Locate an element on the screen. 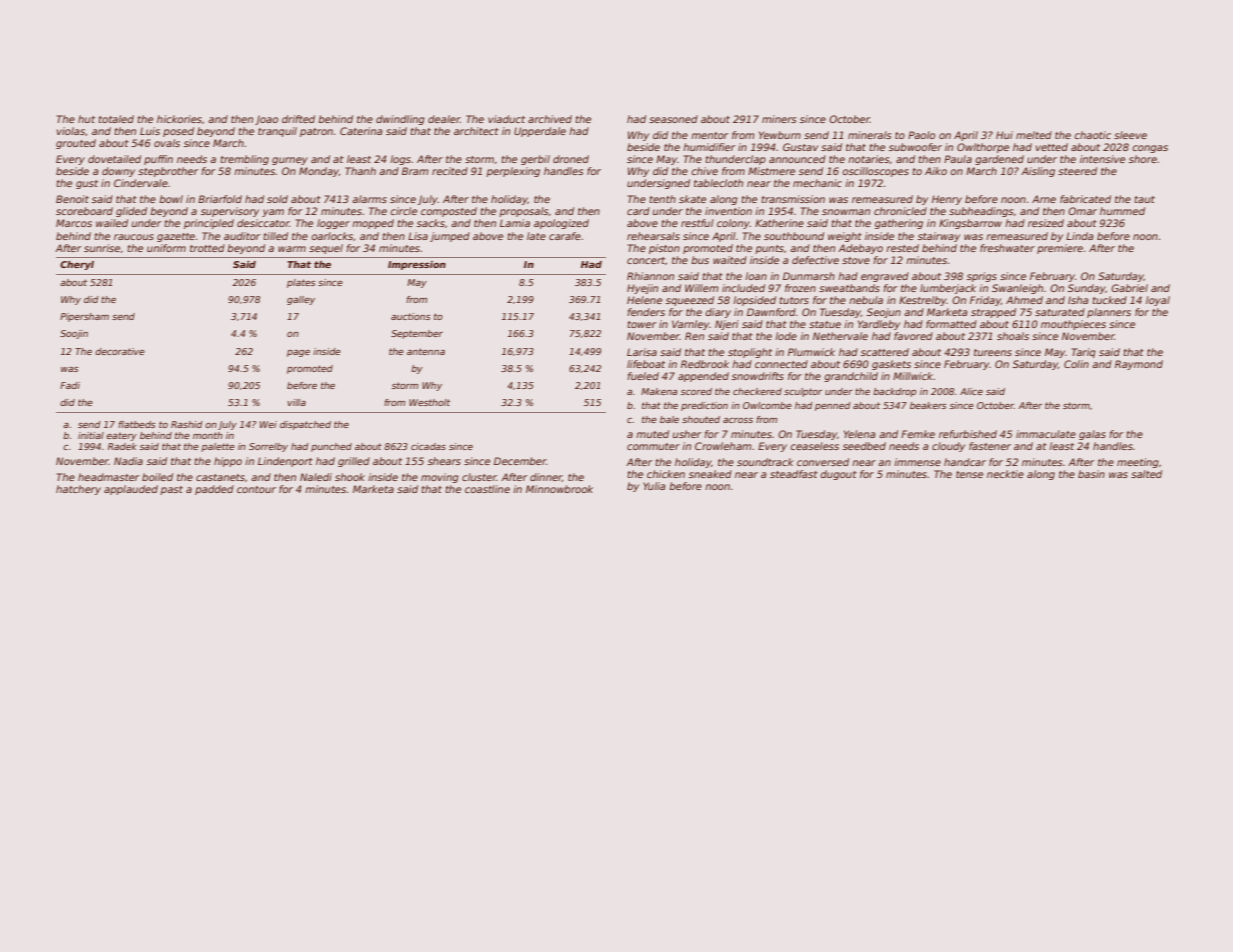 The width and height of the screenshot is (1233, 952). architect is located at coordinates (476, 131).
